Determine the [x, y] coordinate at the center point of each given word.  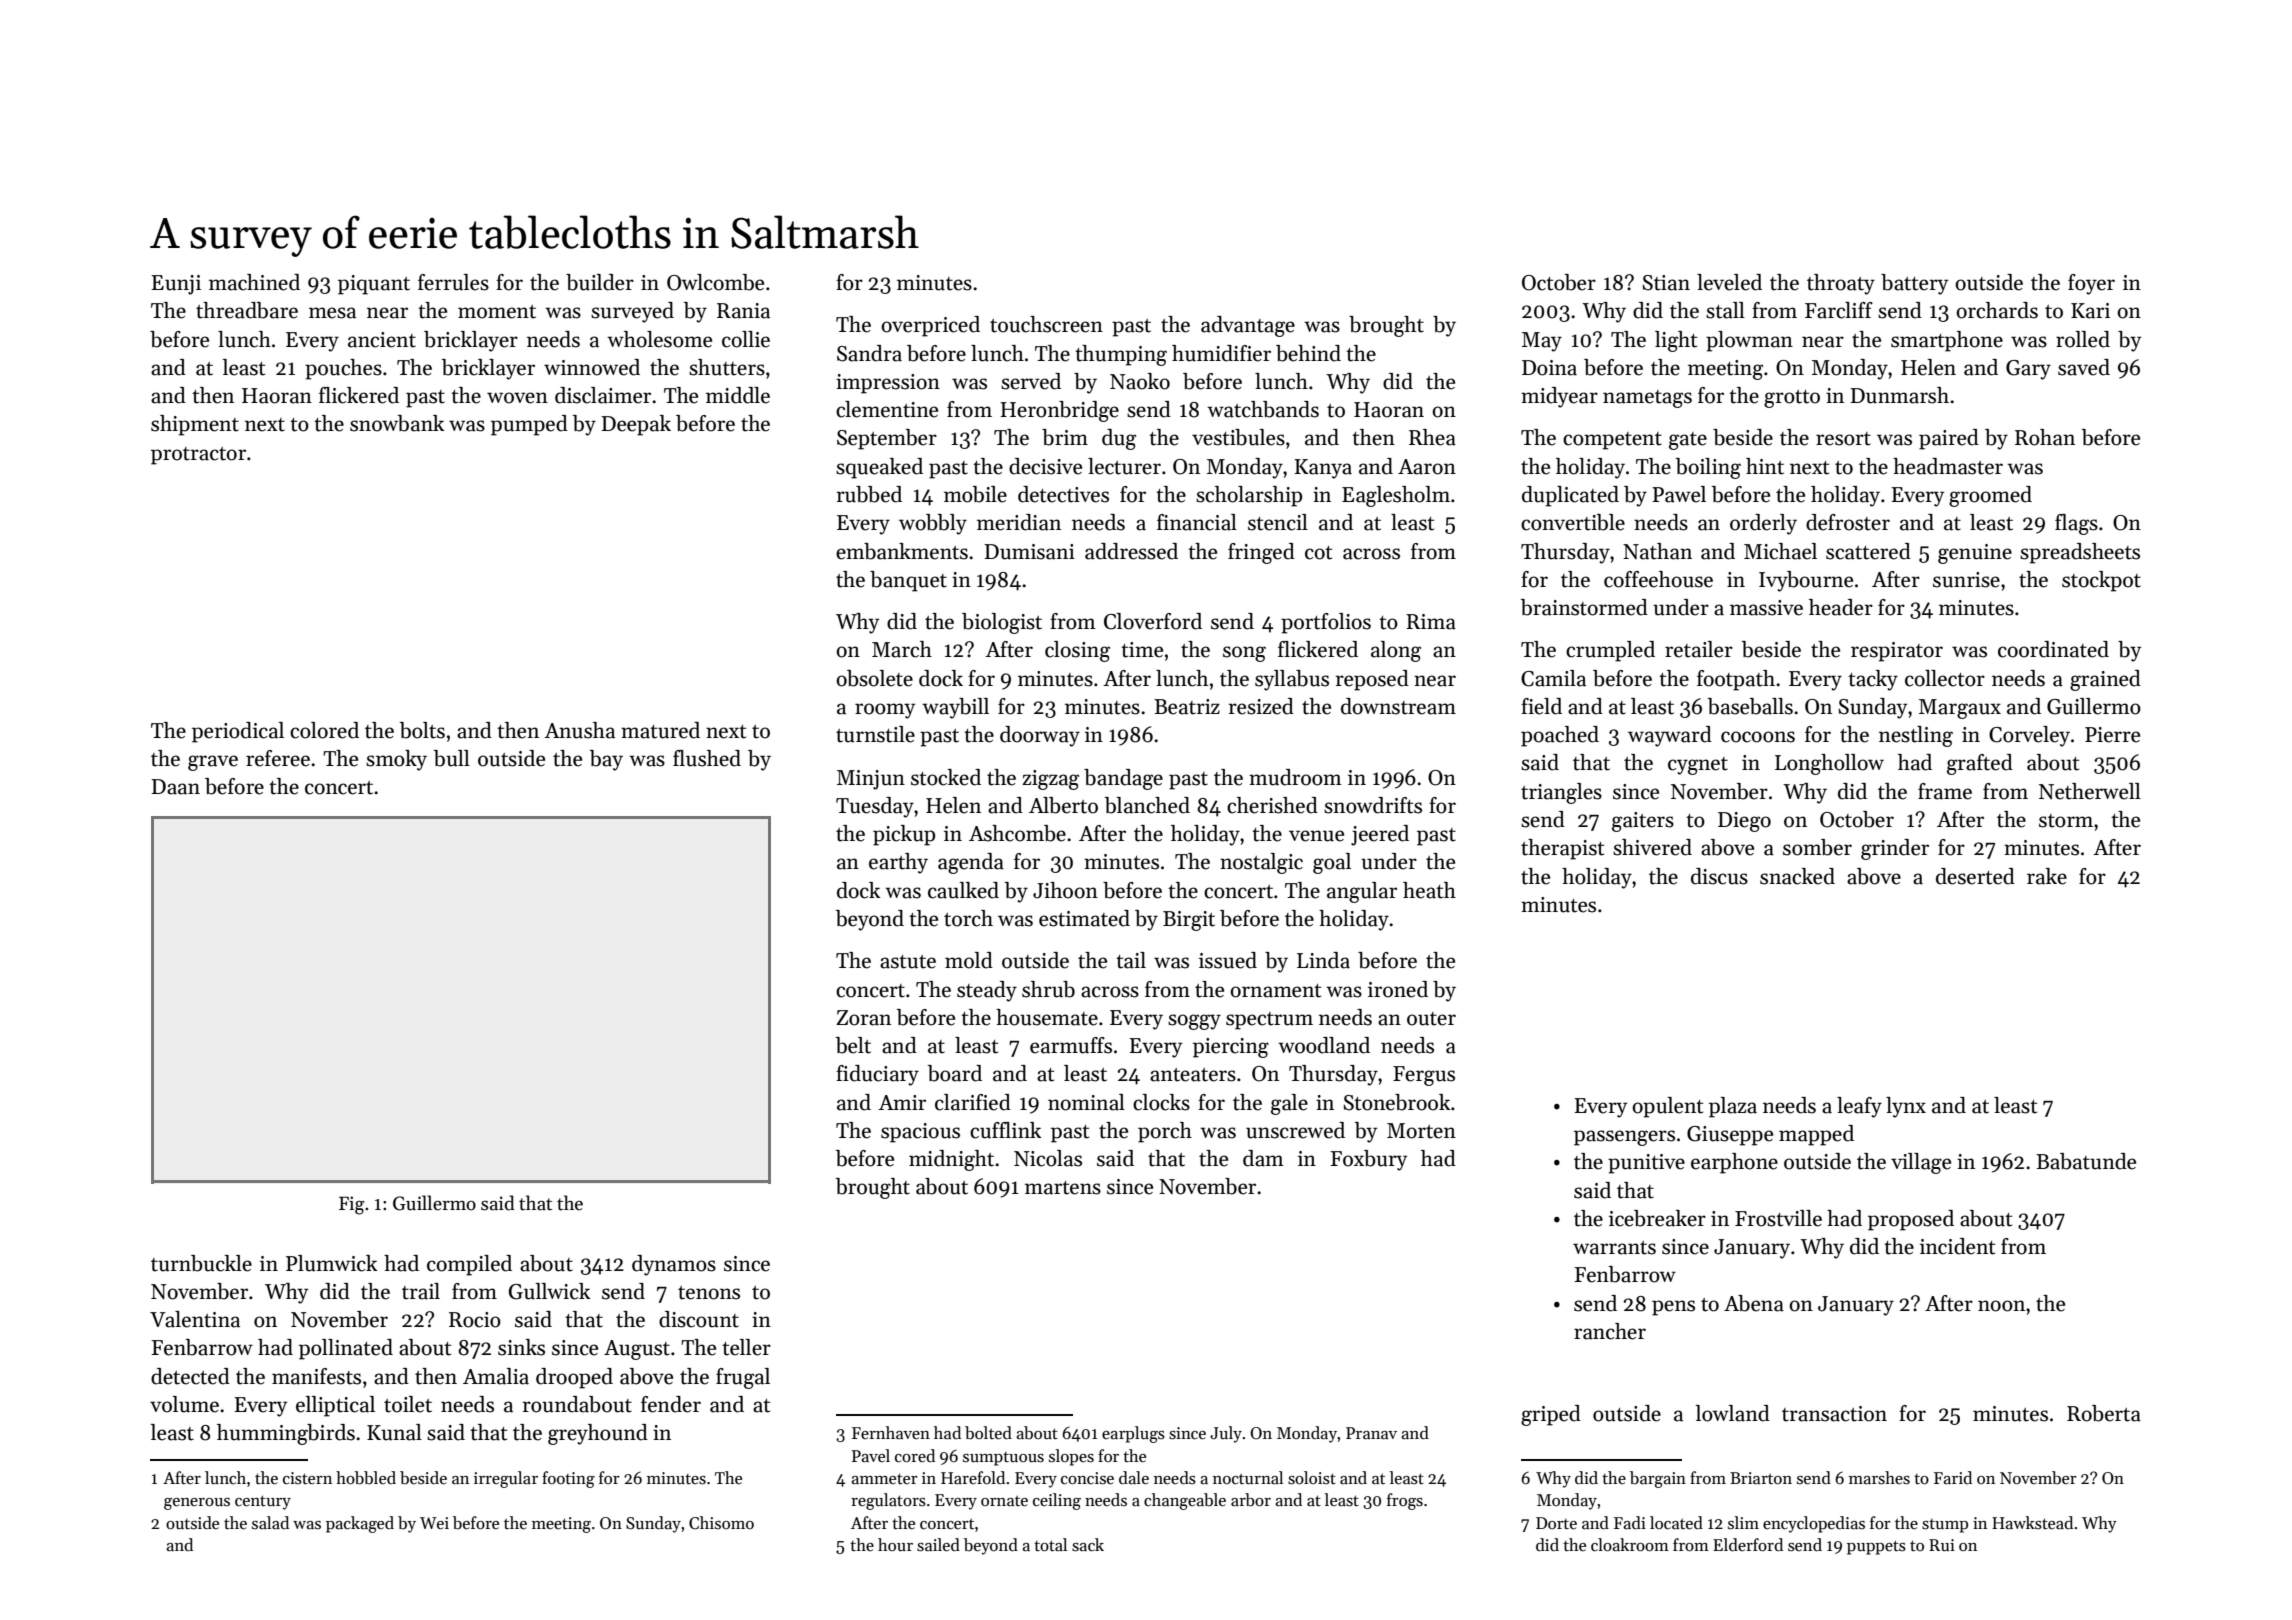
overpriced [930, 326]
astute [908, 962]
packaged [360, 1524]
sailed [938, 1545]
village [1921, 1163]
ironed [1398, 989]
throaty [1841, 284]
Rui [1942, 1545]
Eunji [176, 285]
